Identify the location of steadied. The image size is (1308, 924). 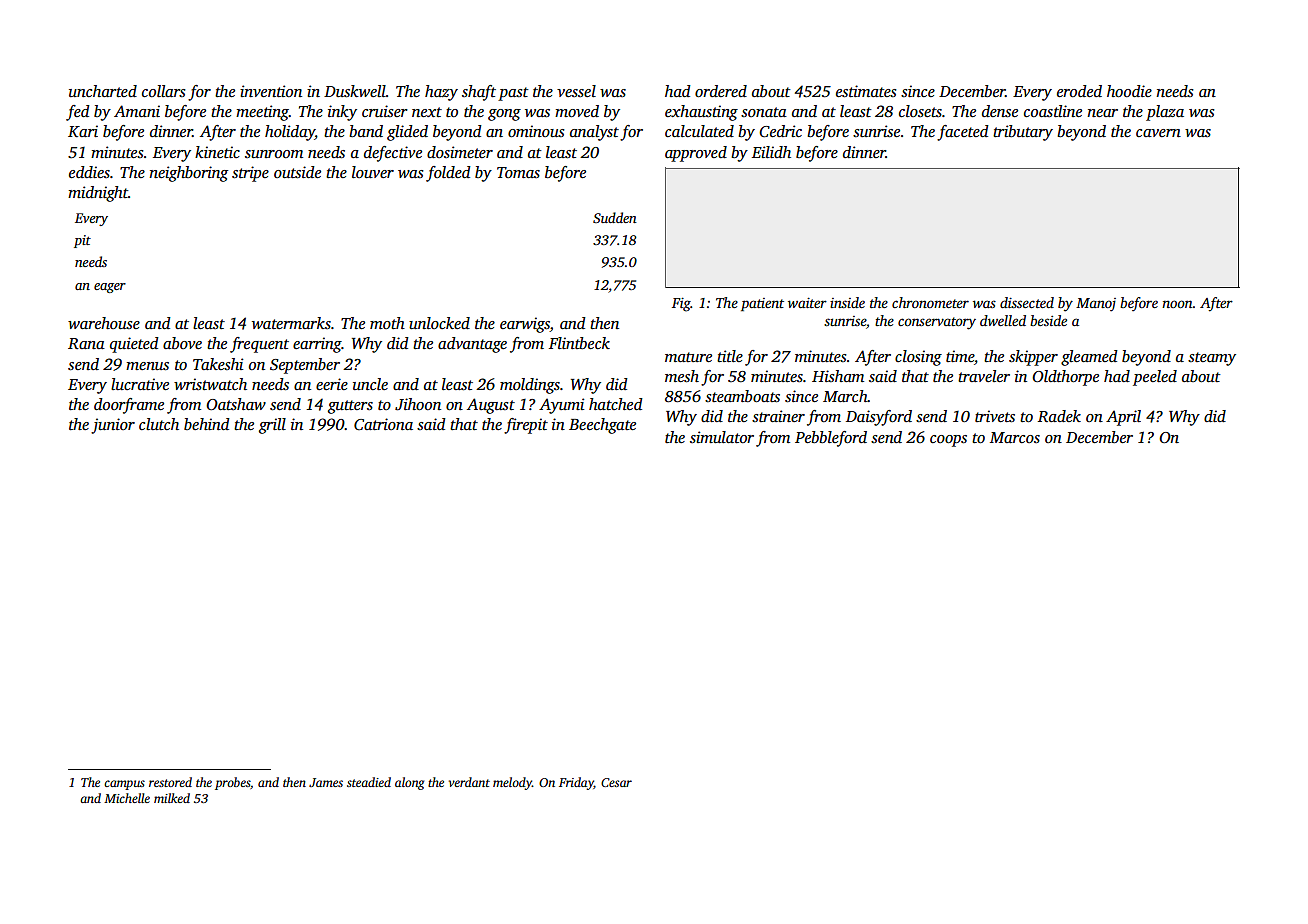
(369, 782).
